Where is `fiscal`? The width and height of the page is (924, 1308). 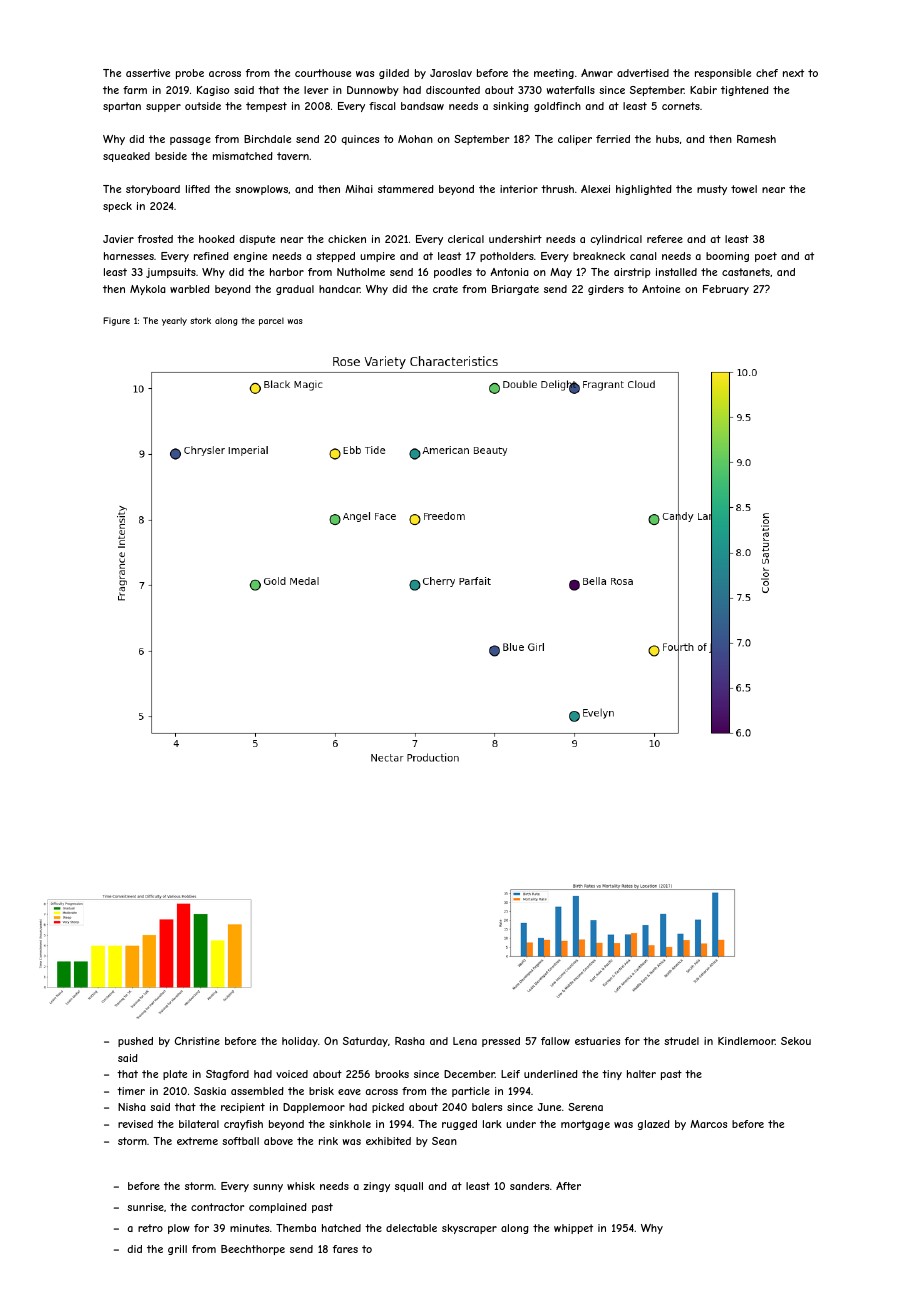
fiscal is located at coordinates (382, 106).
